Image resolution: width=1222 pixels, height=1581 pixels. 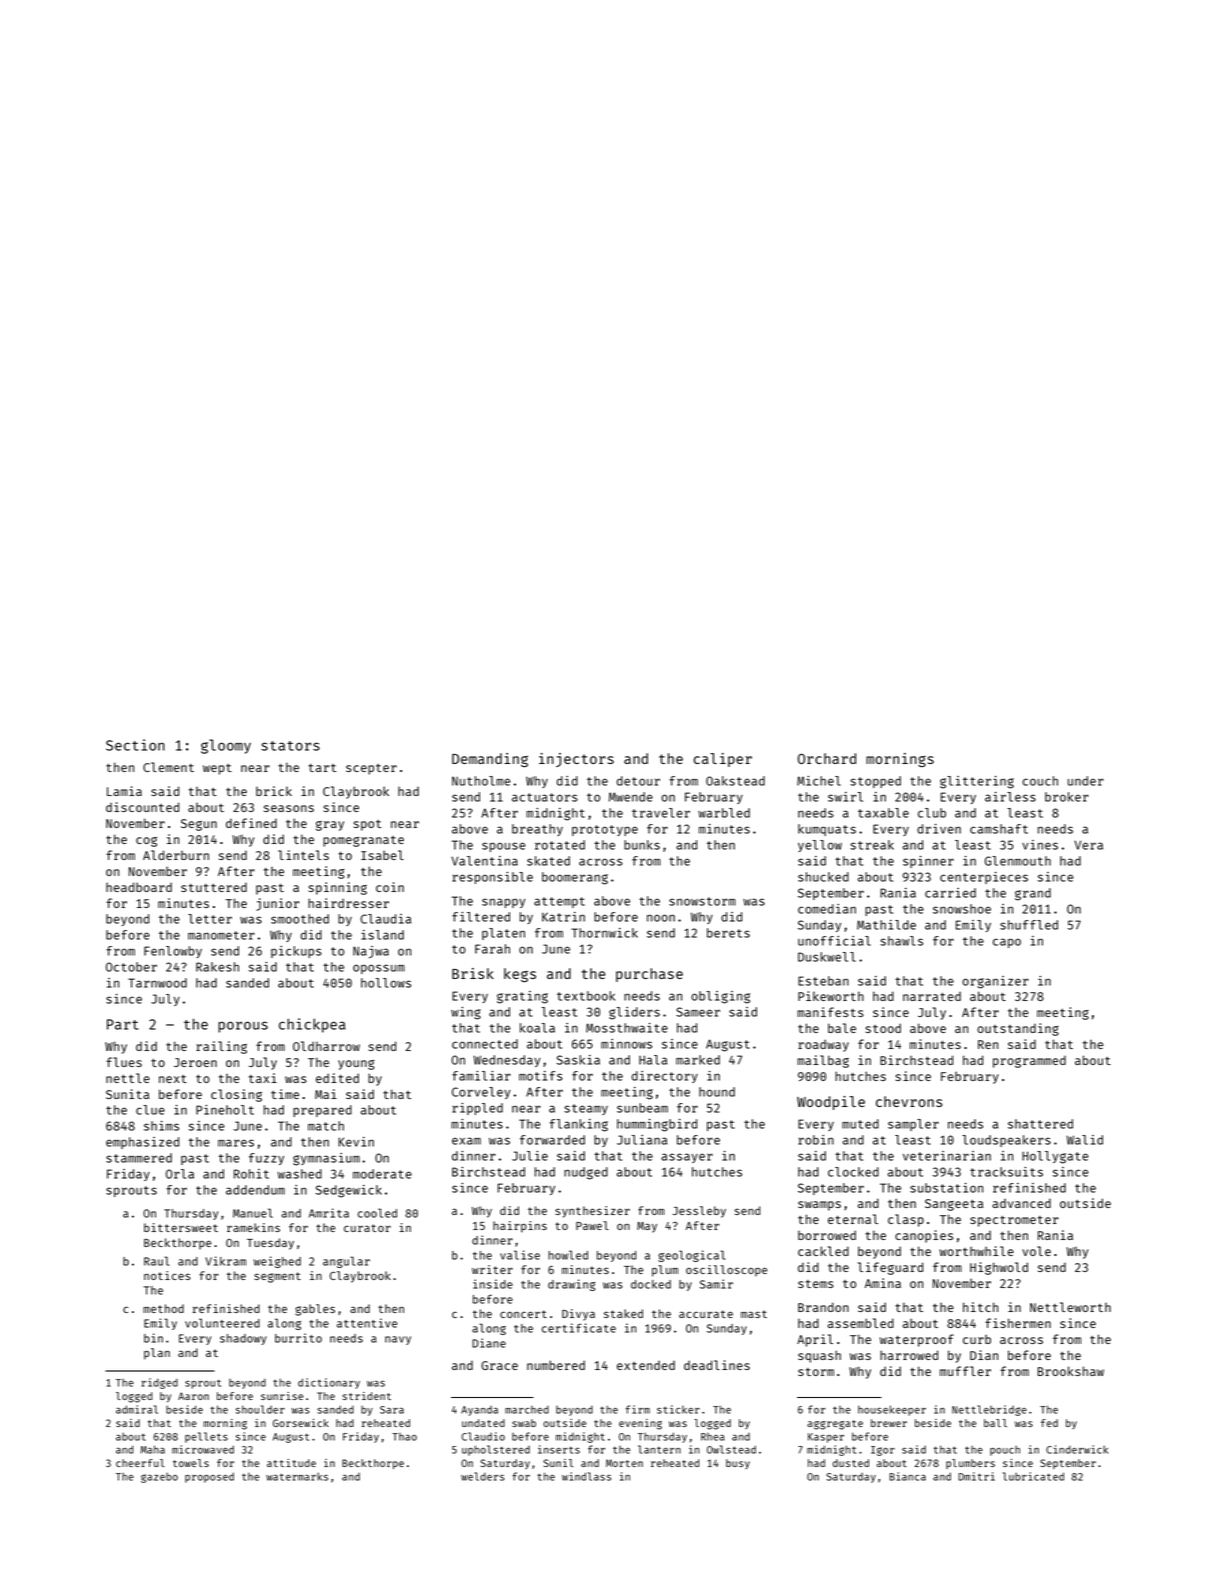 What do you see at coordinates (142, 807) in the page?
I see `discounted` at bounding box center [142, 807].
